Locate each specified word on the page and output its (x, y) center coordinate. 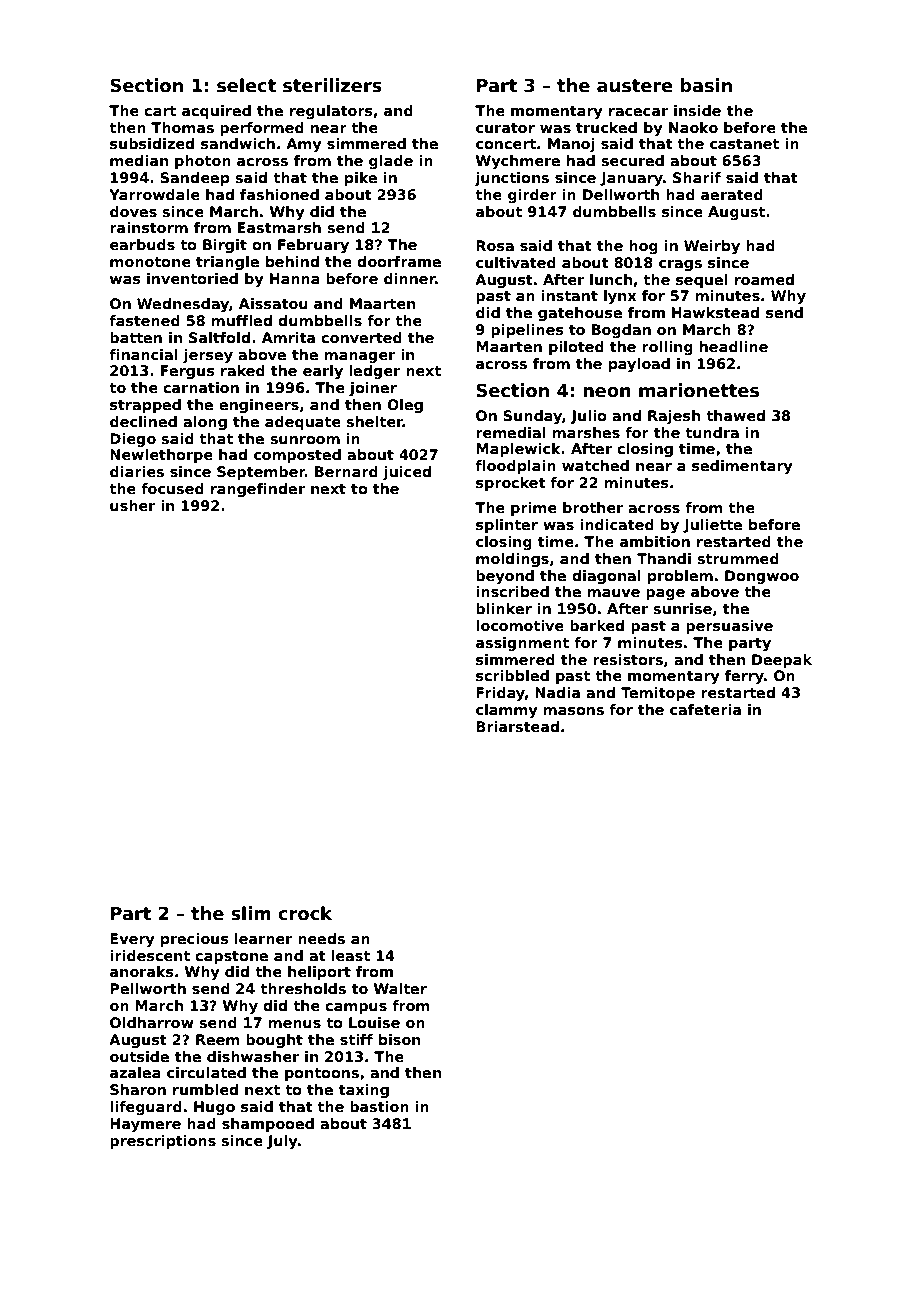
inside (697, 110)
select (246, 85)
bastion (379, 1106)
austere (635, 86)
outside (139, 1056)
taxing (364, 1091)
